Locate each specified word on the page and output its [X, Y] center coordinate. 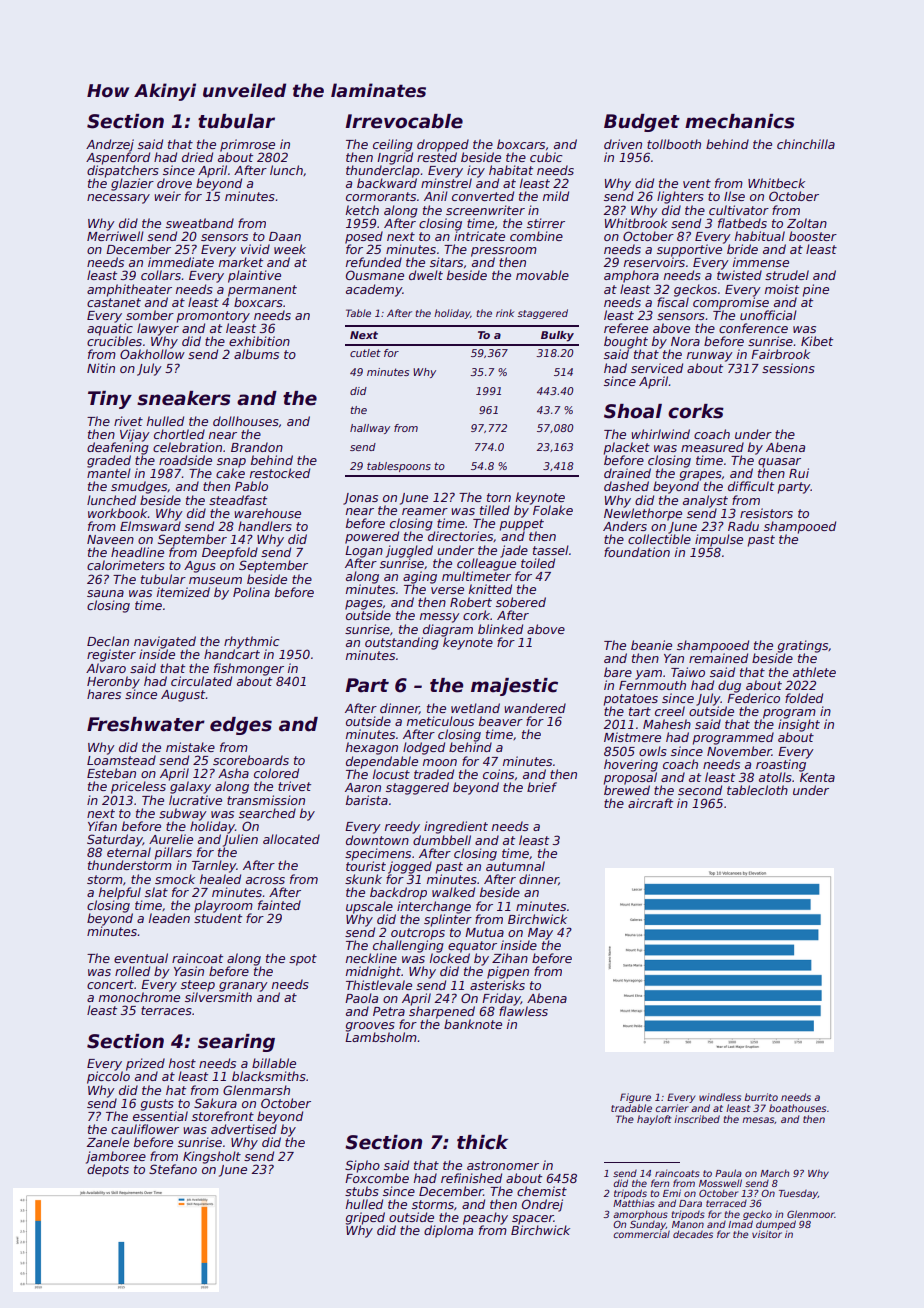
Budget [642, 123]
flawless [523, 1011]
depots [108, 1170]
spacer [533, 1220]
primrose [247, 145]
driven [623, 144]
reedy [402, 827]
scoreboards [251, 760]
